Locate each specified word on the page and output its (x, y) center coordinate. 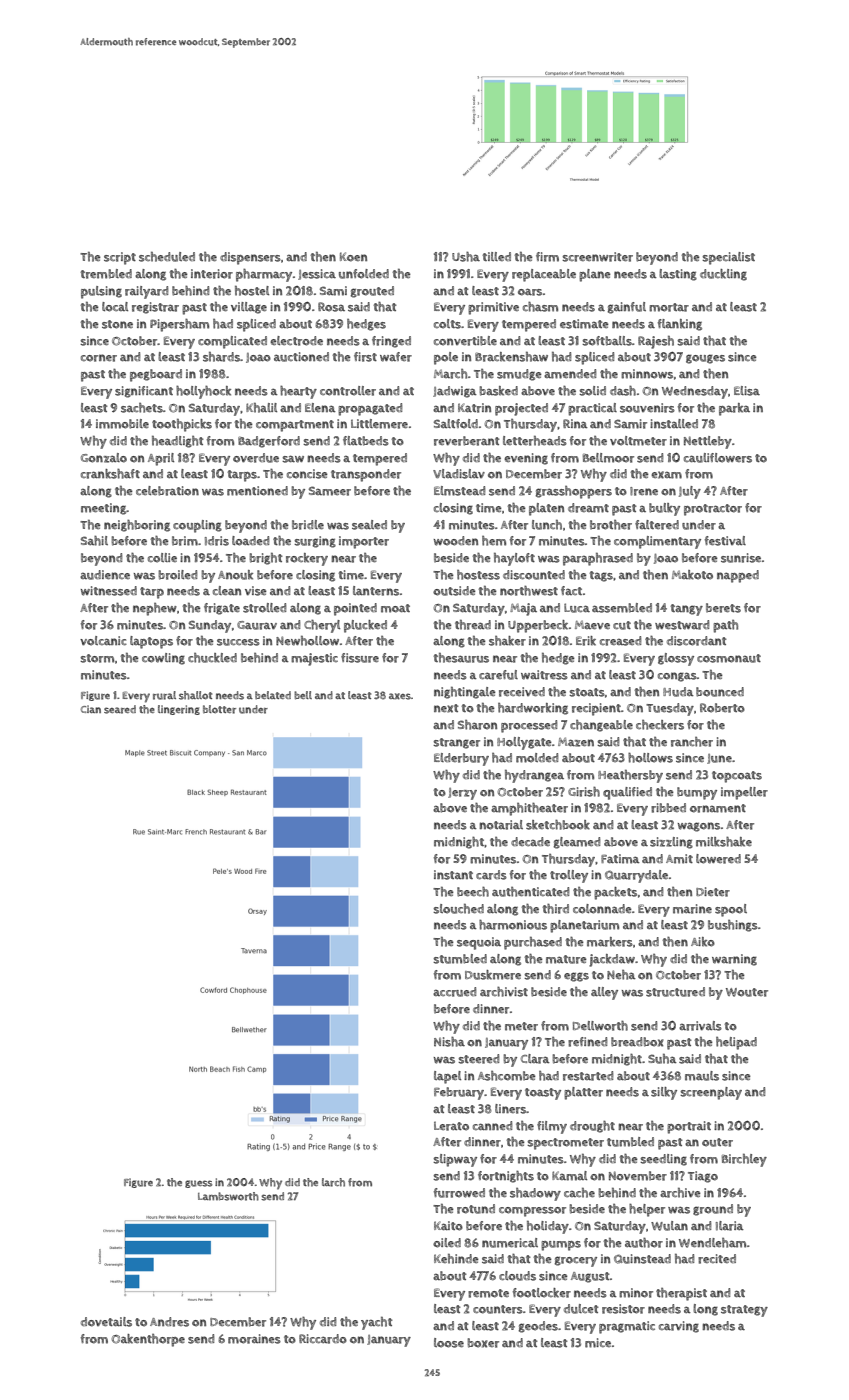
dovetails (106, 1322)
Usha (466, 257)
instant (453, 875)
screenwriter (597, 257)
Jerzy (462, 794)
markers (610, 942)
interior (212, 274)
